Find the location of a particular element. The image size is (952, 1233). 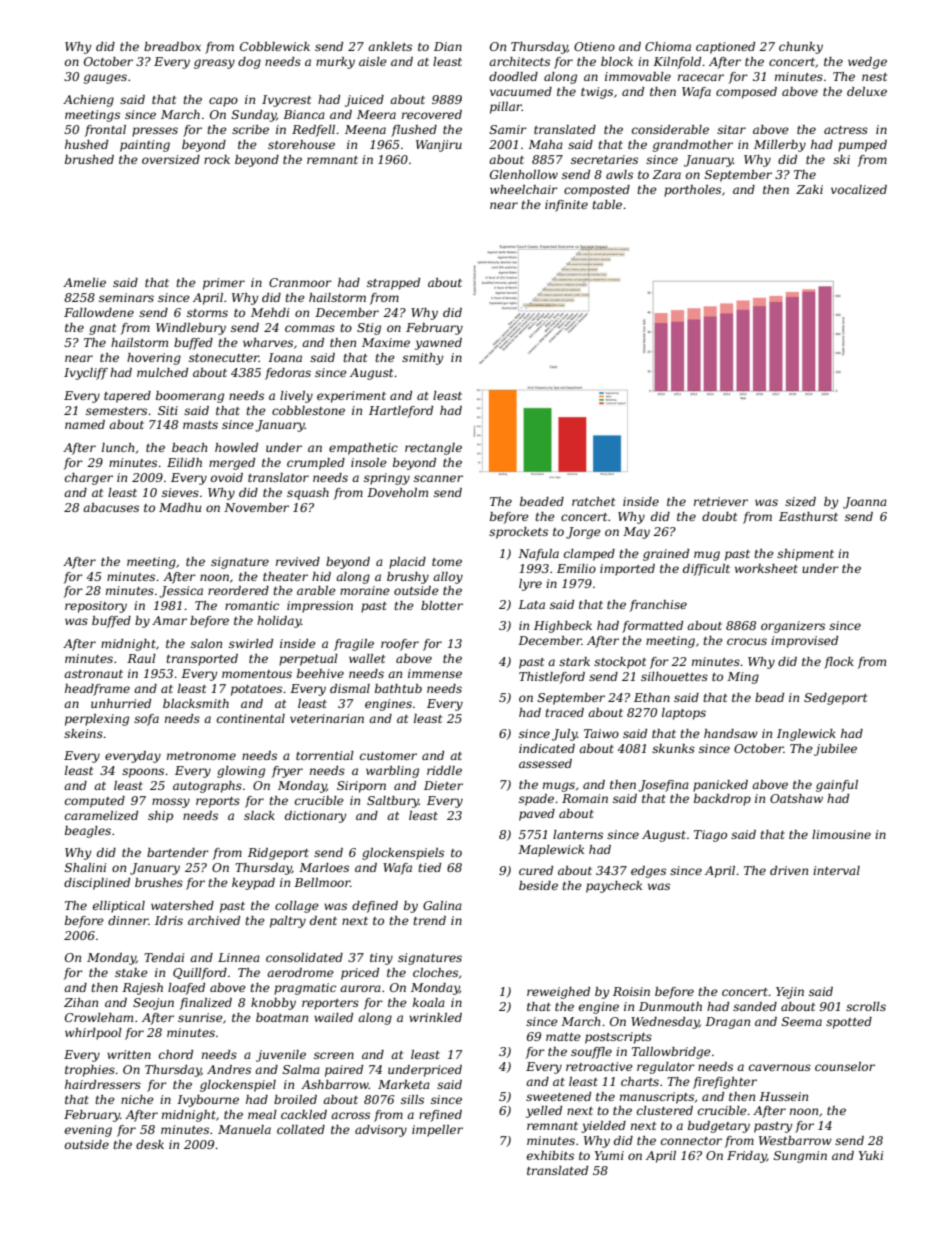

Cranmoor is located at coordinates (300, 282).
